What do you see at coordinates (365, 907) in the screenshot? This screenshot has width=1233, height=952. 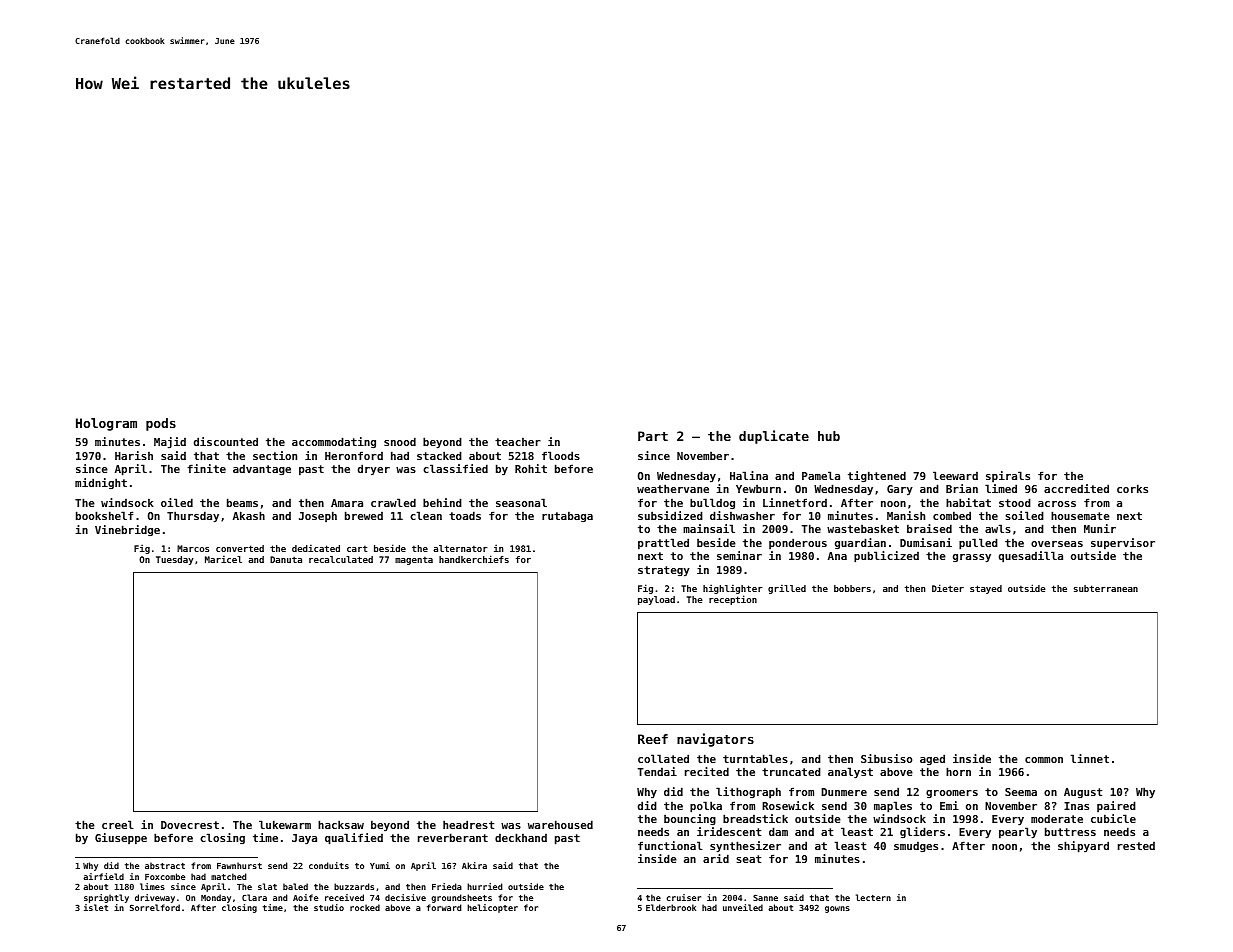 I see `rocked` at bounding box center [365, 907].
